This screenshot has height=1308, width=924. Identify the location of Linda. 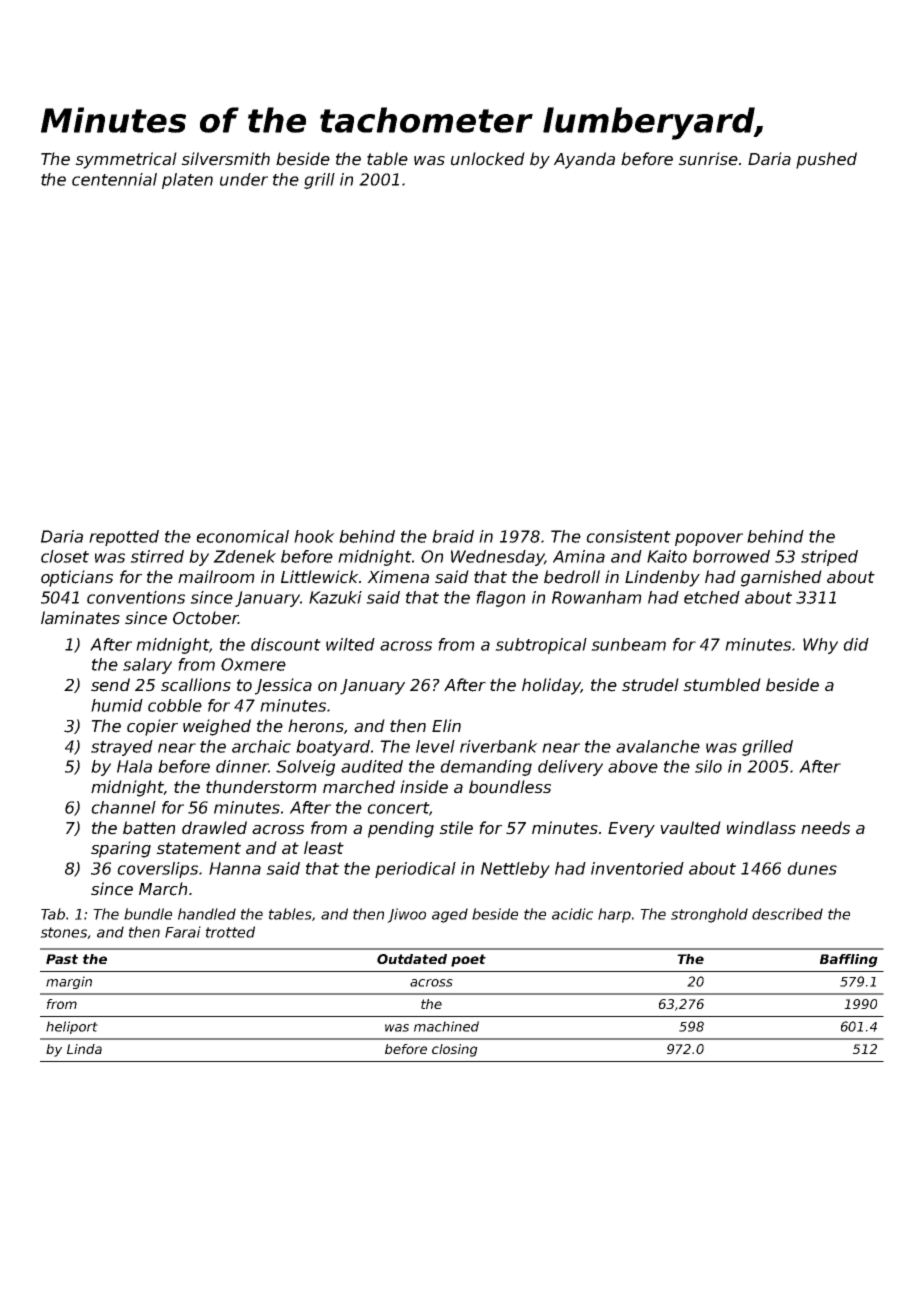
(84, 1049).
